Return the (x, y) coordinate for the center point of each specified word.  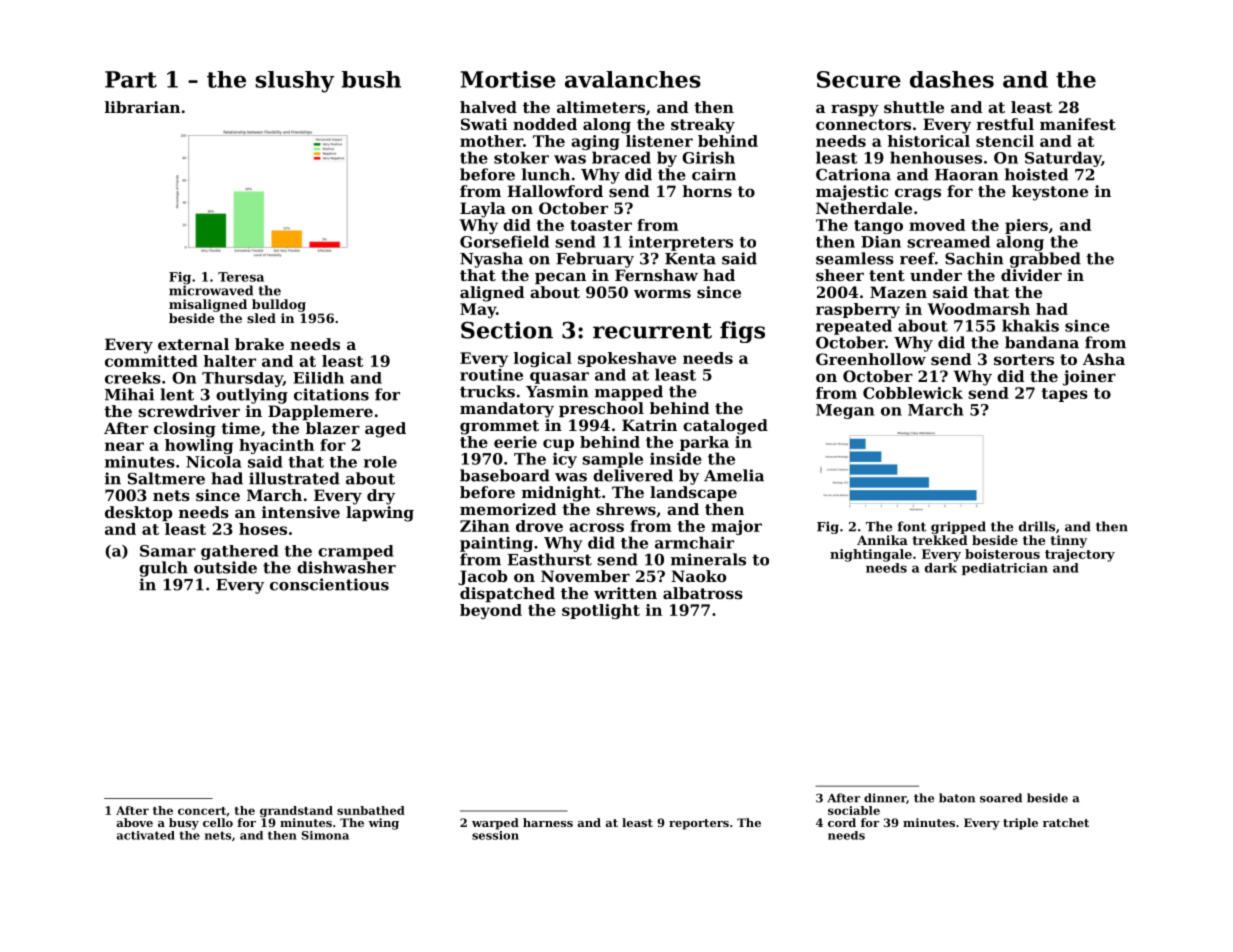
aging (595, 142)
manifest (1078, 124)
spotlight (601, 611)
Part (131, 79)
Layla (483, 210)
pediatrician (1005, 569)
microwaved (211, 290)
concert (202, 811)
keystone (1050, 193)
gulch (163, 569)
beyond (491, 611)
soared (1001, 798)
